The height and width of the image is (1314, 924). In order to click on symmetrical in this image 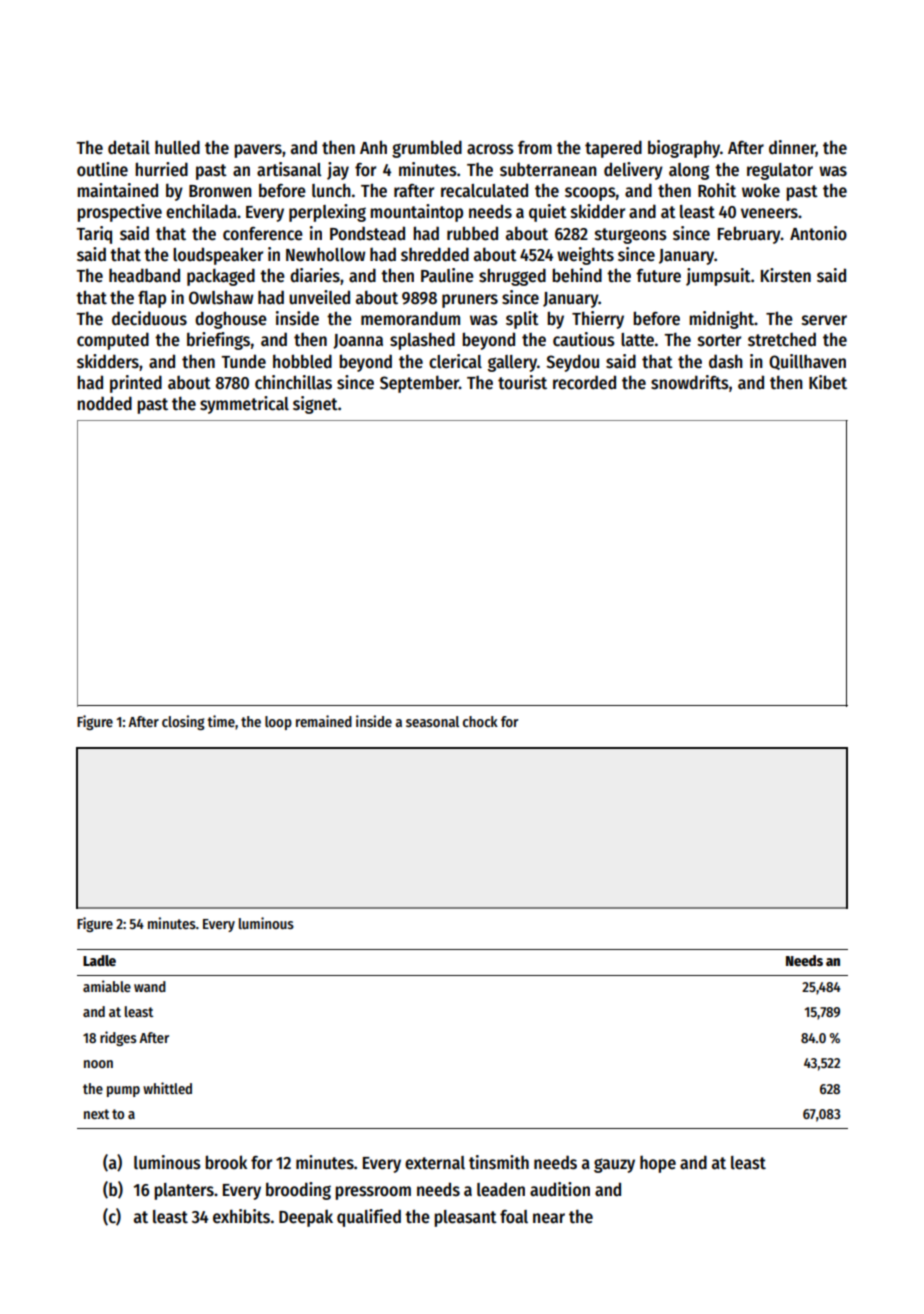, I will do `click(244, 405)`.
